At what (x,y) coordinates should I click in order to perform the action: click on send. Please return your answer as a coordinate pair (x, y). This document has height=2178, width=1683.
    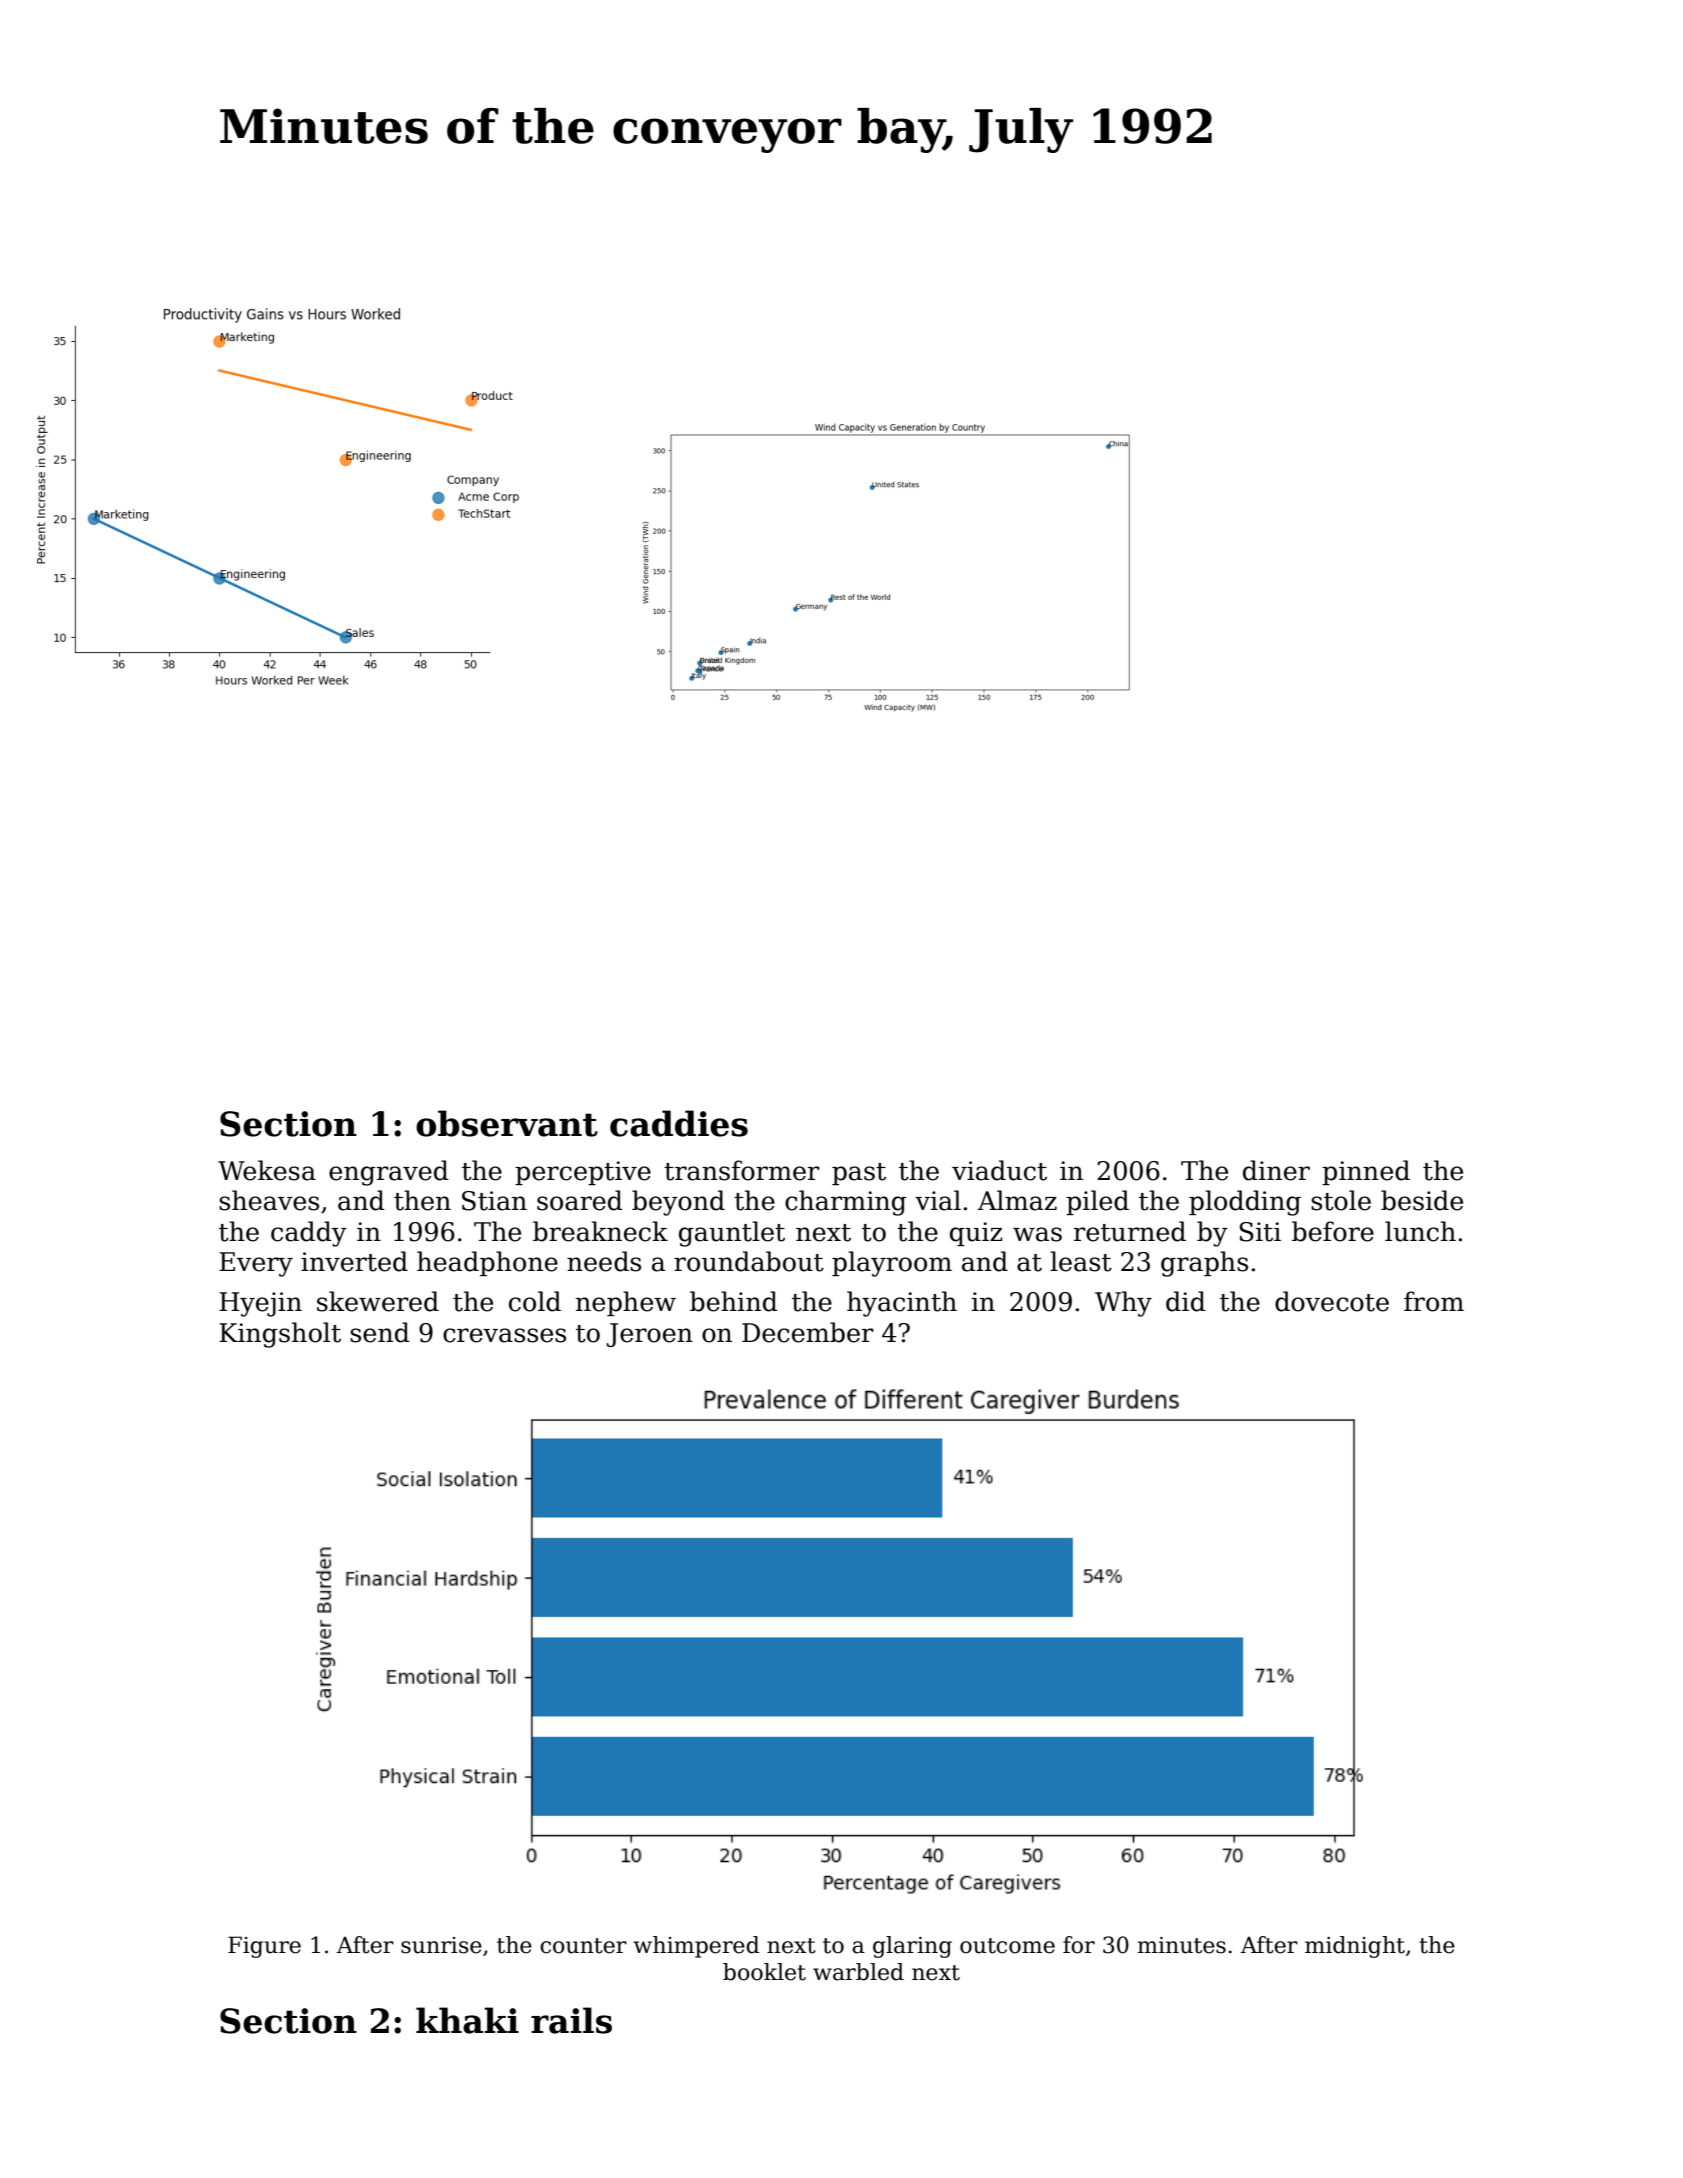
    Looking at the image, I should click on (380, 1332).
